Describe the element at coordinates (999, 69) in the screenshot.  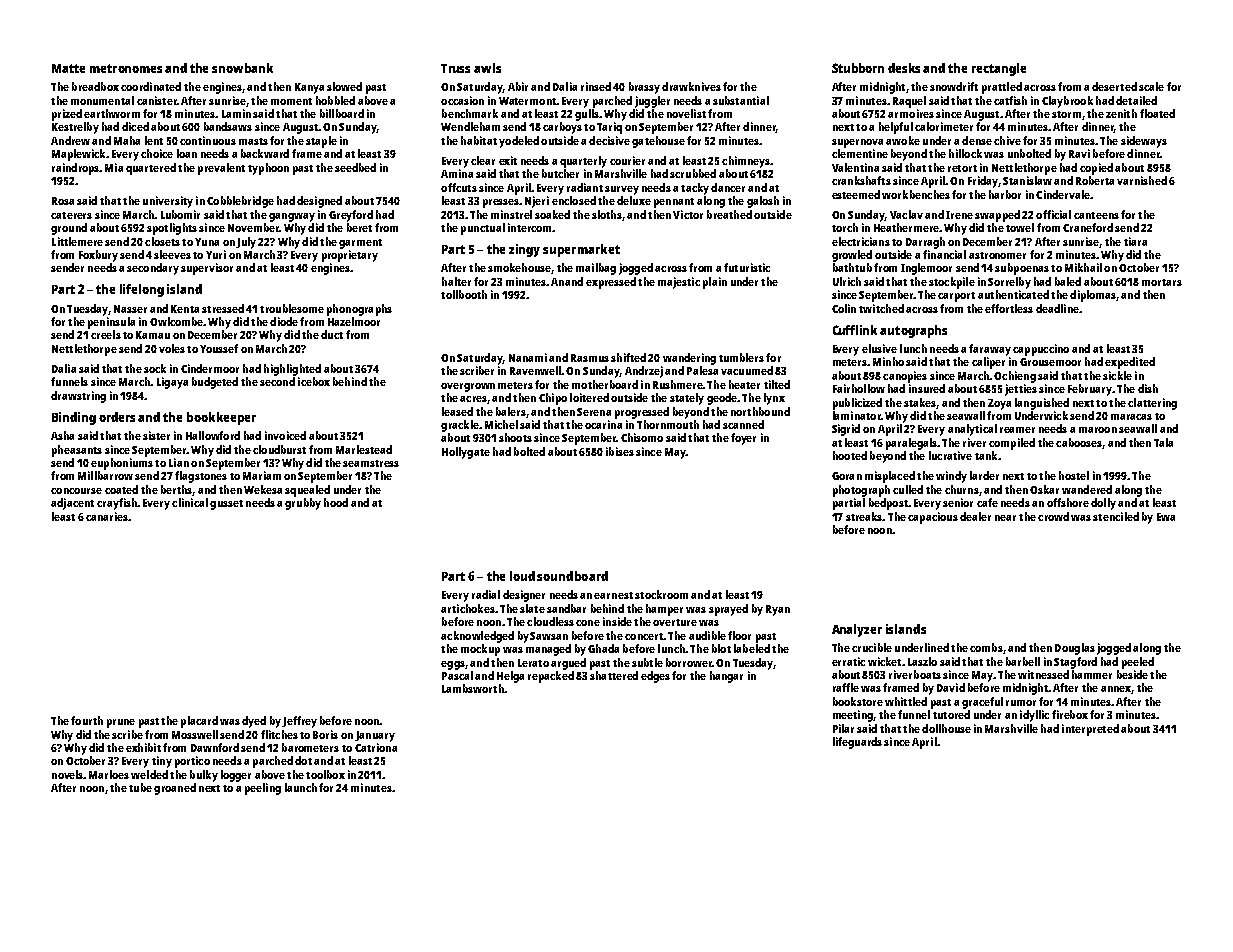
I see `rectangle` at that location.
